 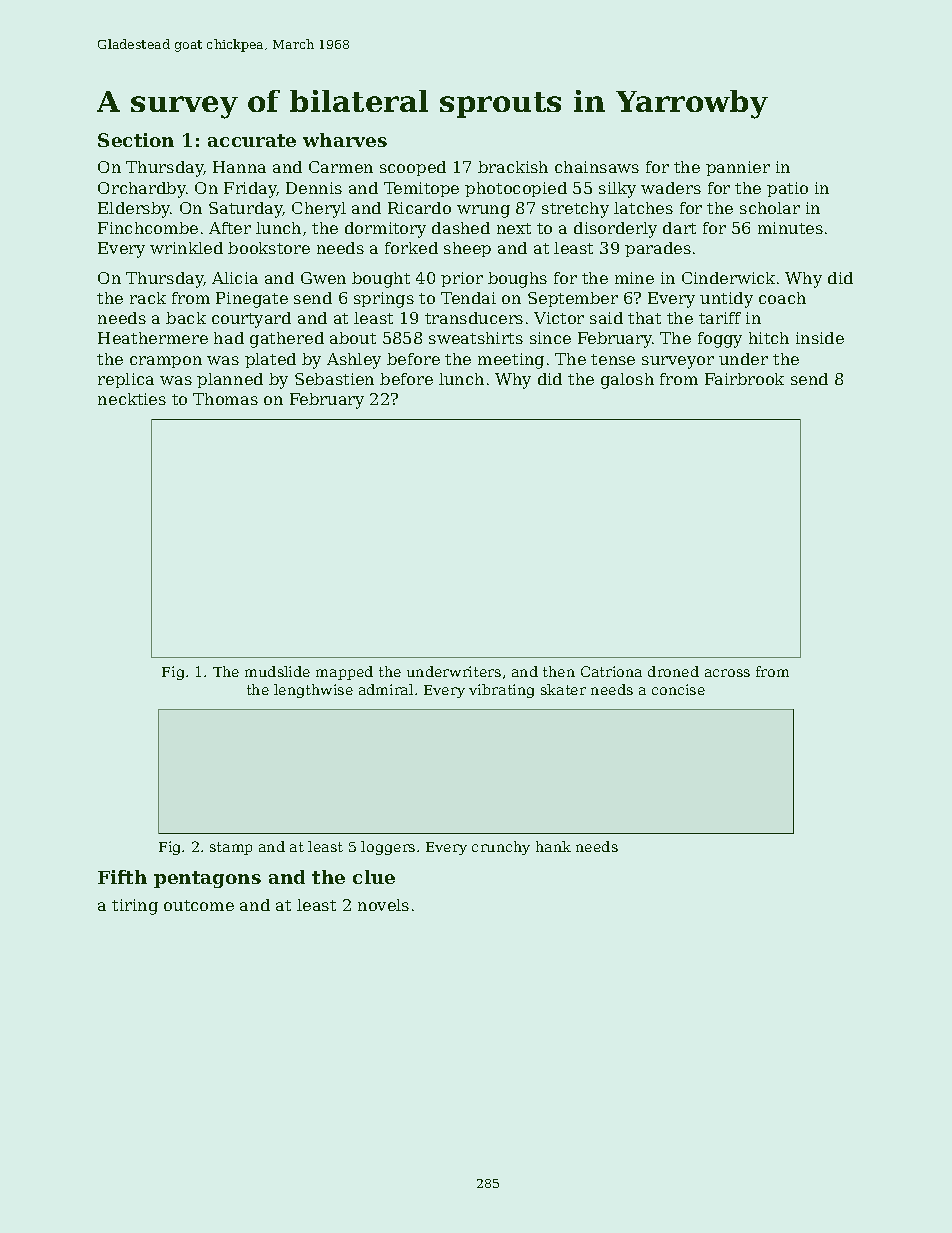 What do you see at coordinates (597, 167) in the screenshot?
I see `chainsaws` at bounding box center [597, 167].
